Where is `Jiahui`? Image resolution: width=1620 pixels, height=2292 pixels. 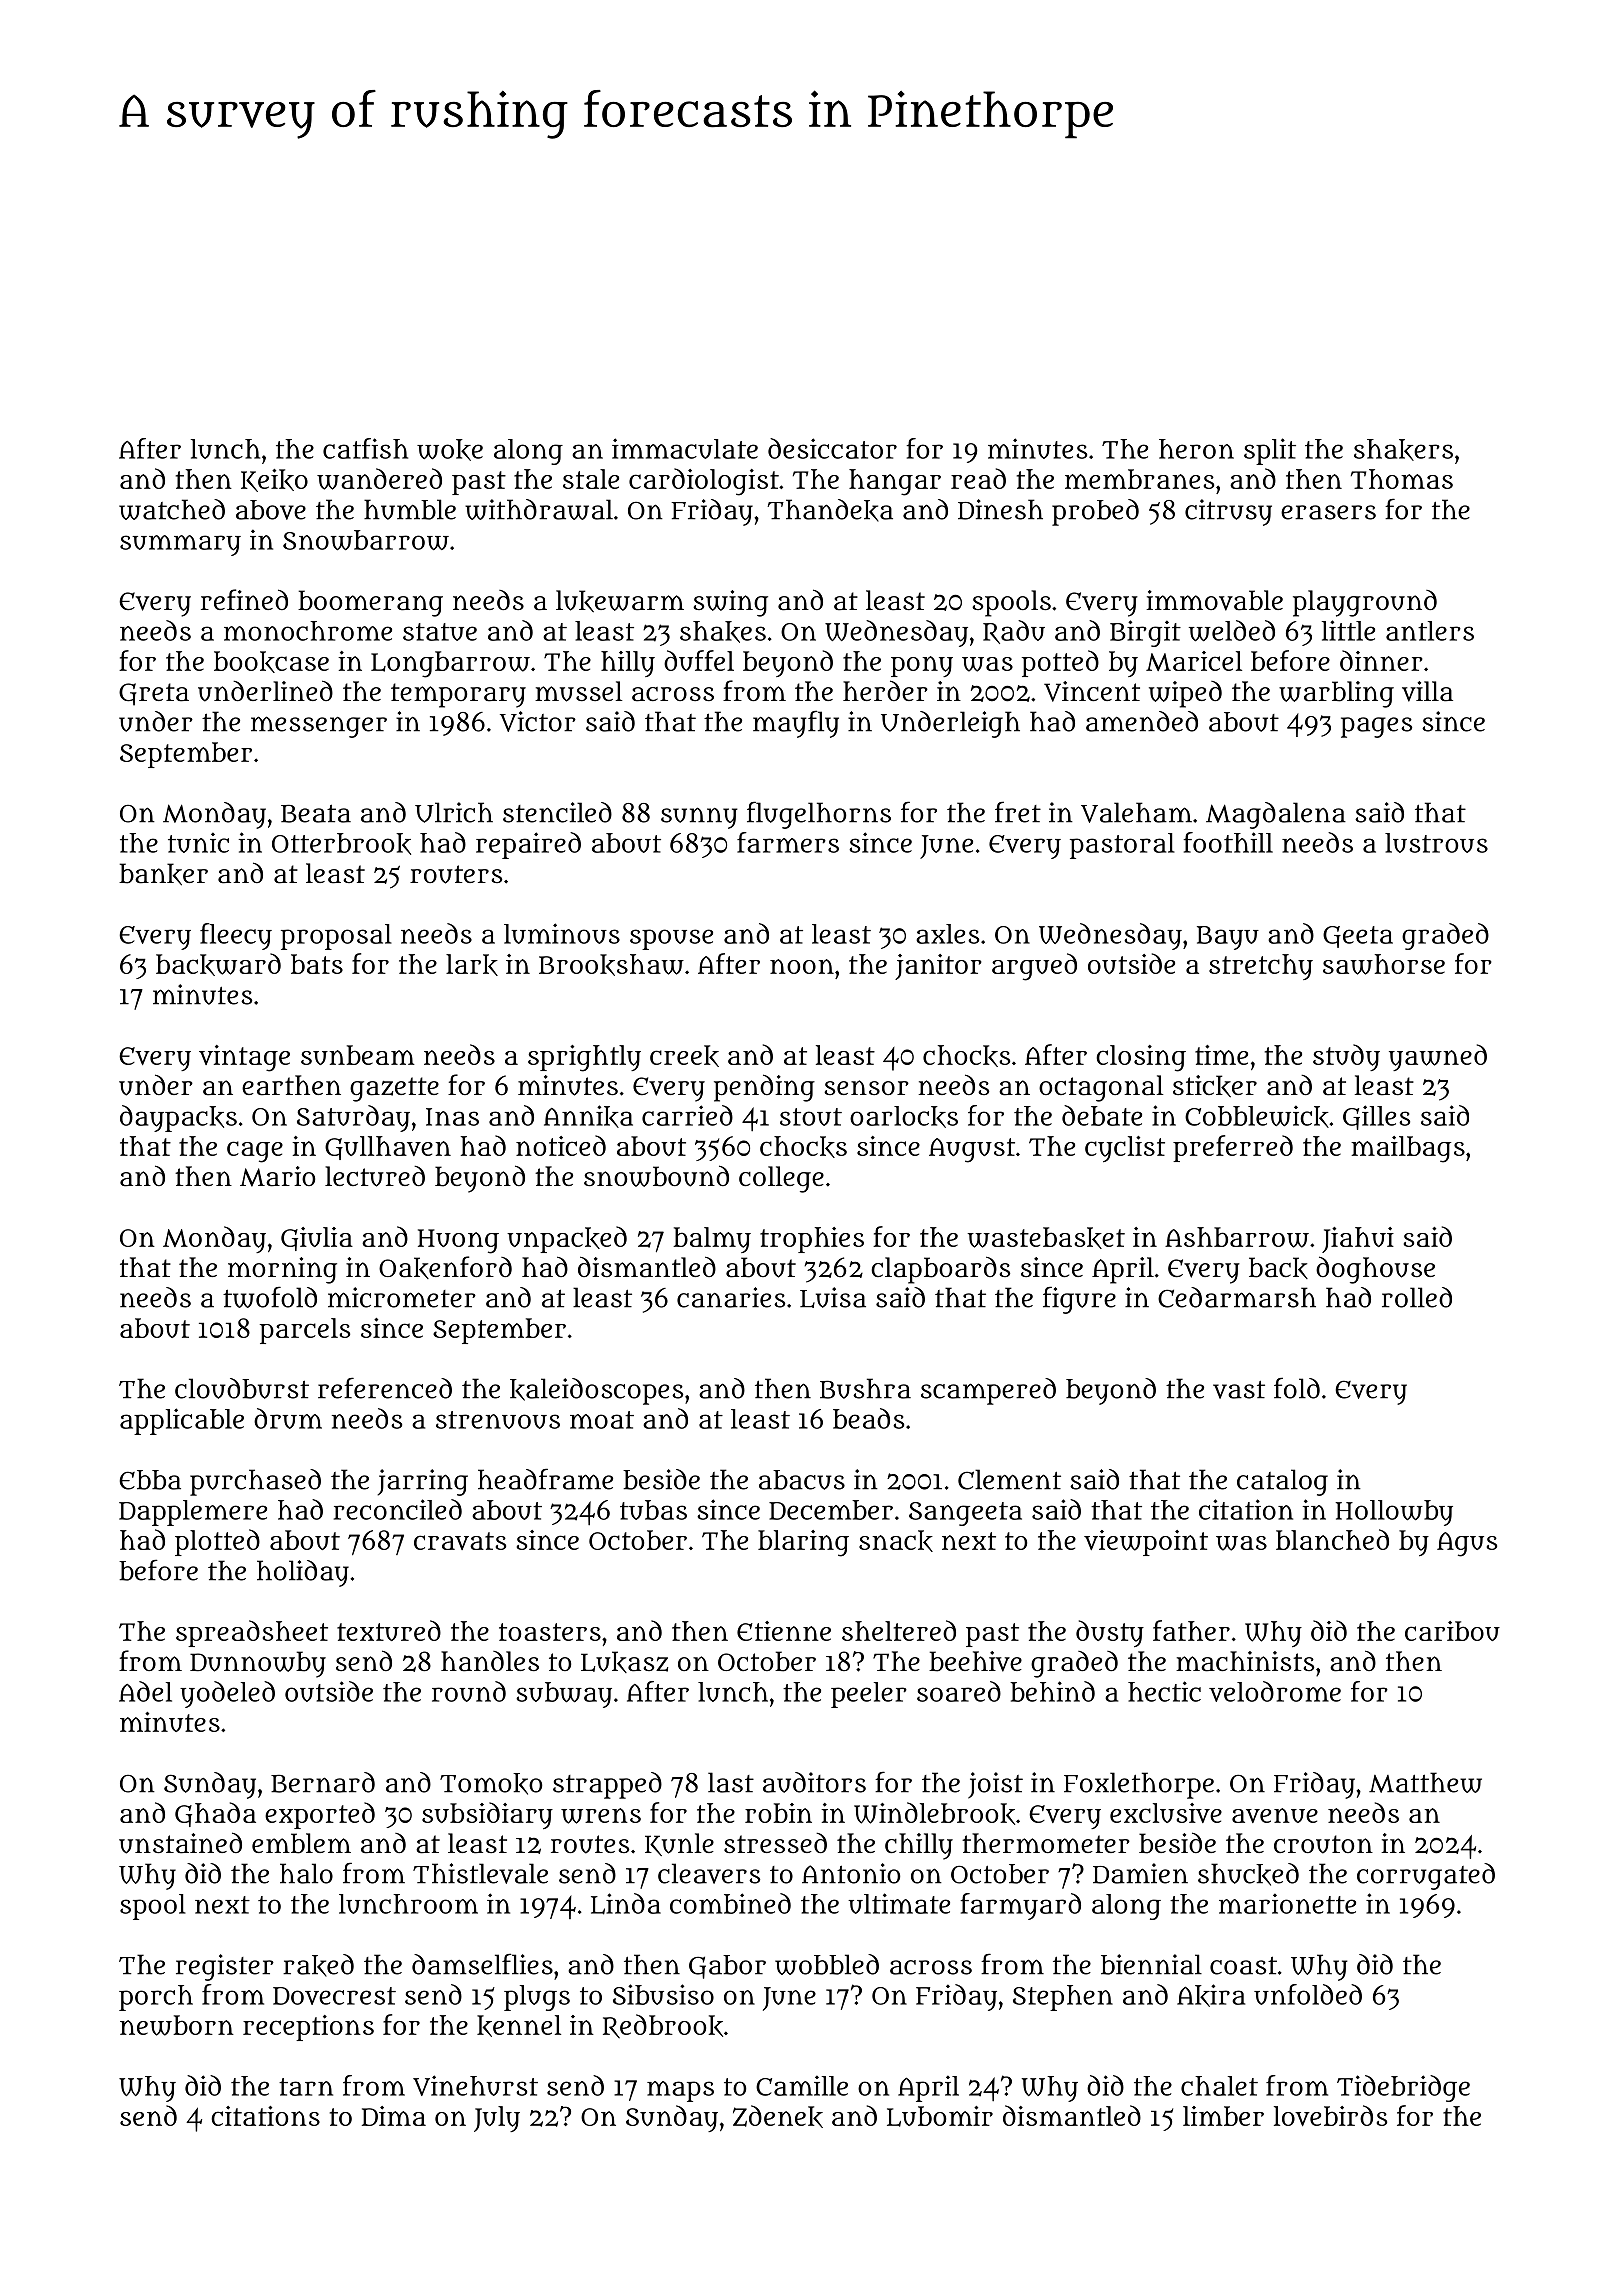
Jiahui is located at coordinates (1358, 1240).
